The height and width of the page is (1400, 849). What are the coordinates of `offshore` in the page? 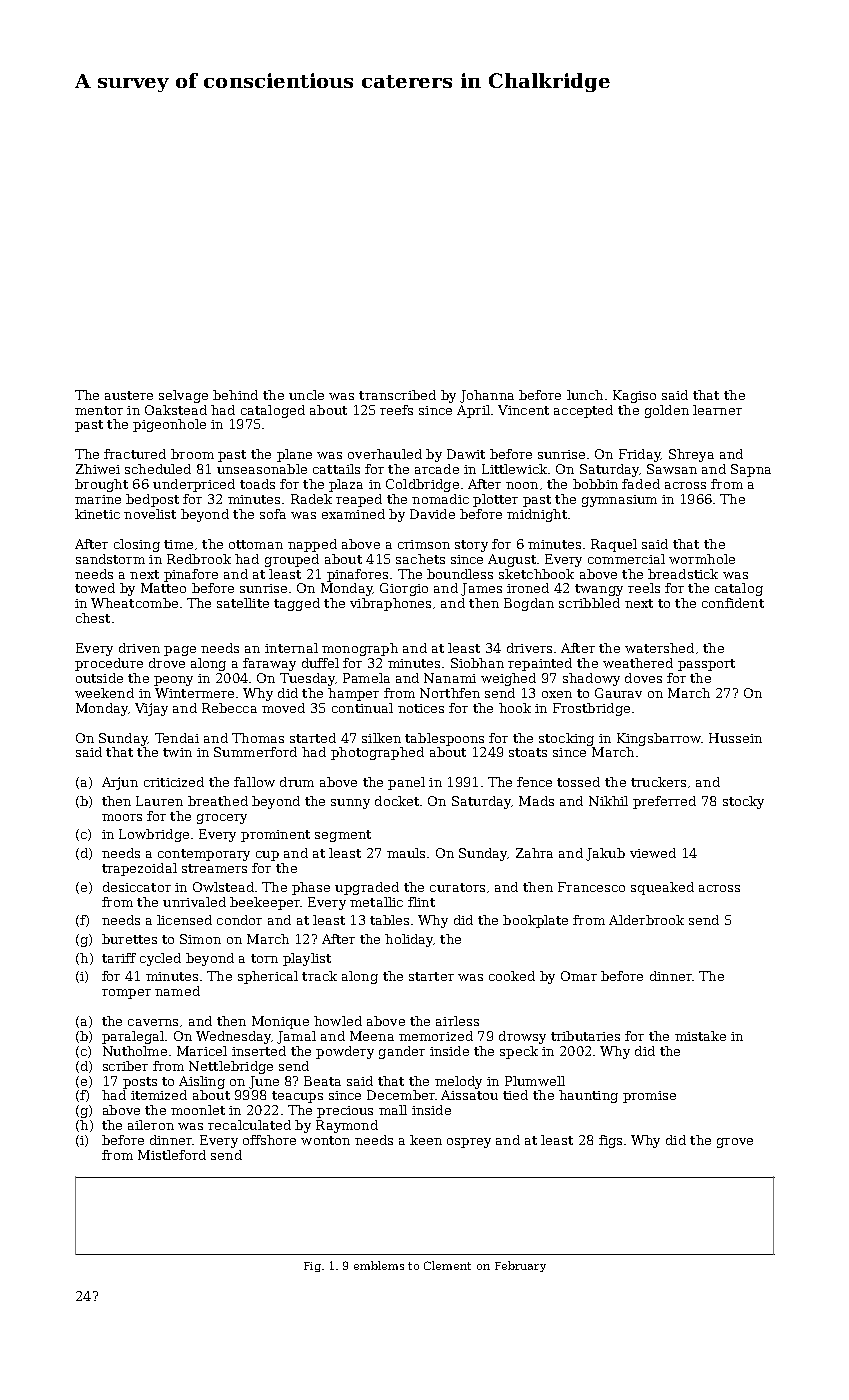 It's located at (269, 1140).
